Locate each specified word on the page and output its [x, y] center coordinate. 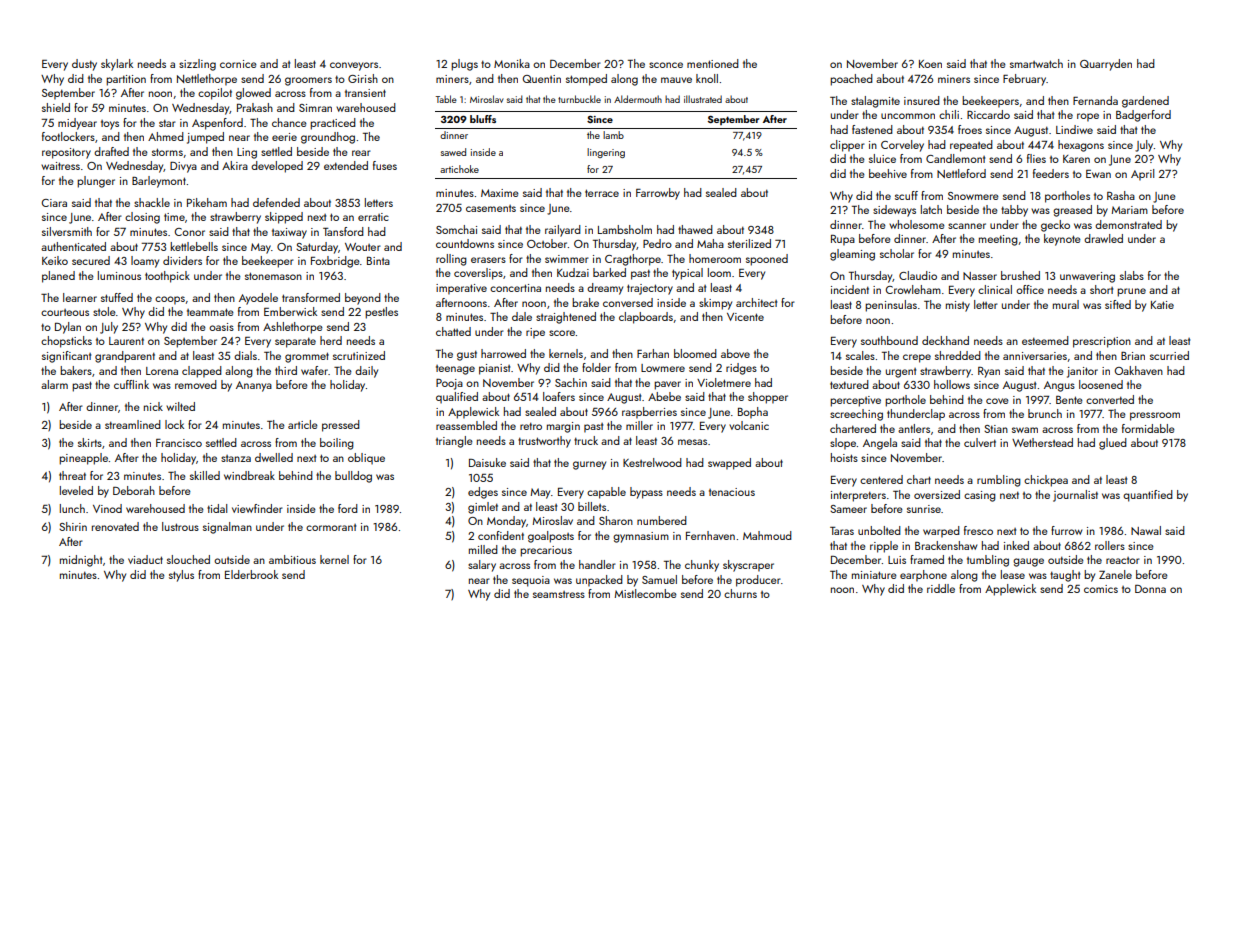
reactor [1123, 560]
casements [491, 208]
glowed [253, 94]
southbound [889, 340]
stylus [181, 576]
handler [597, 564]
